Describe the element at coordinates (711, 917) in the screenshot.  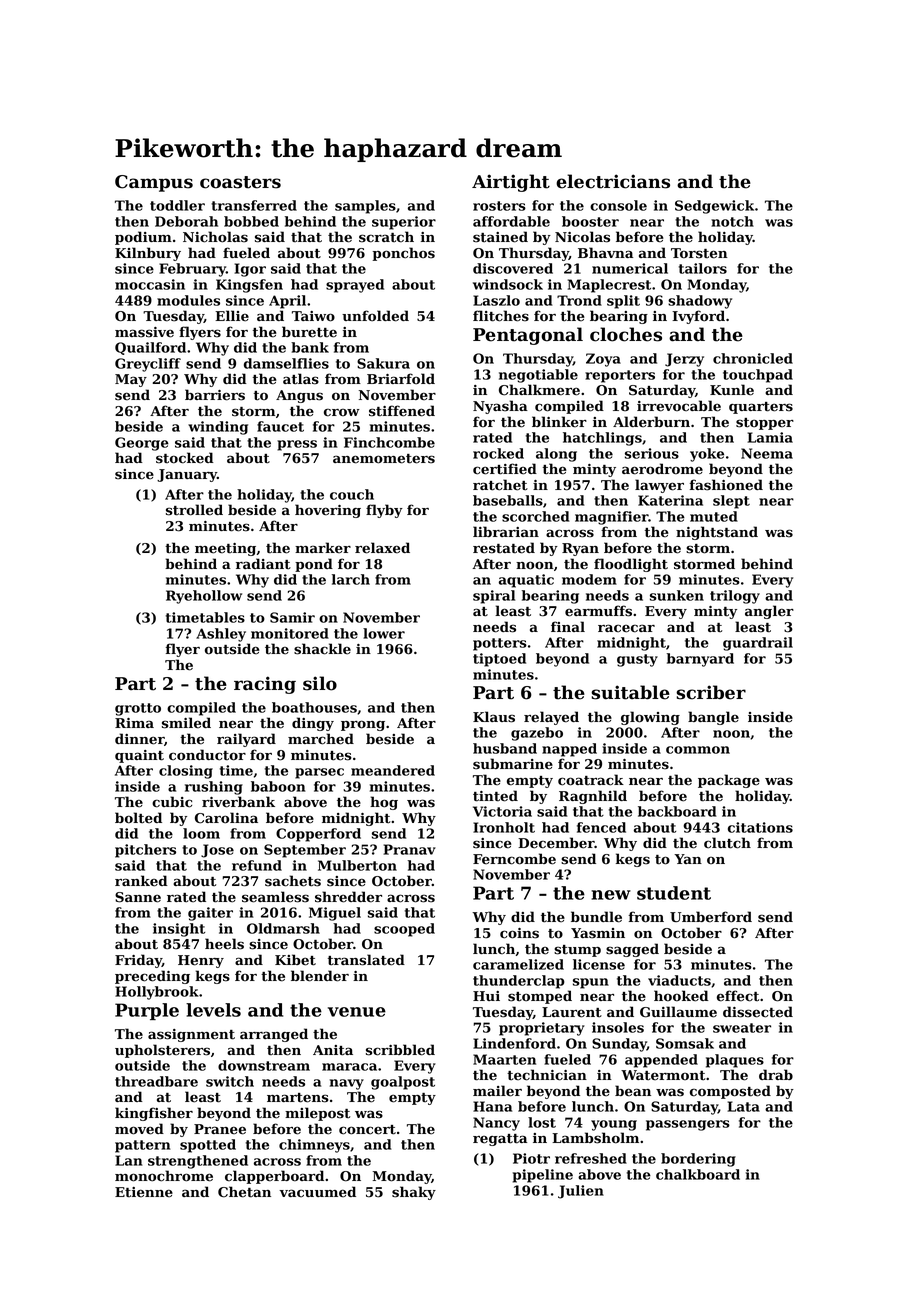
I see `Umberford` at that location.
